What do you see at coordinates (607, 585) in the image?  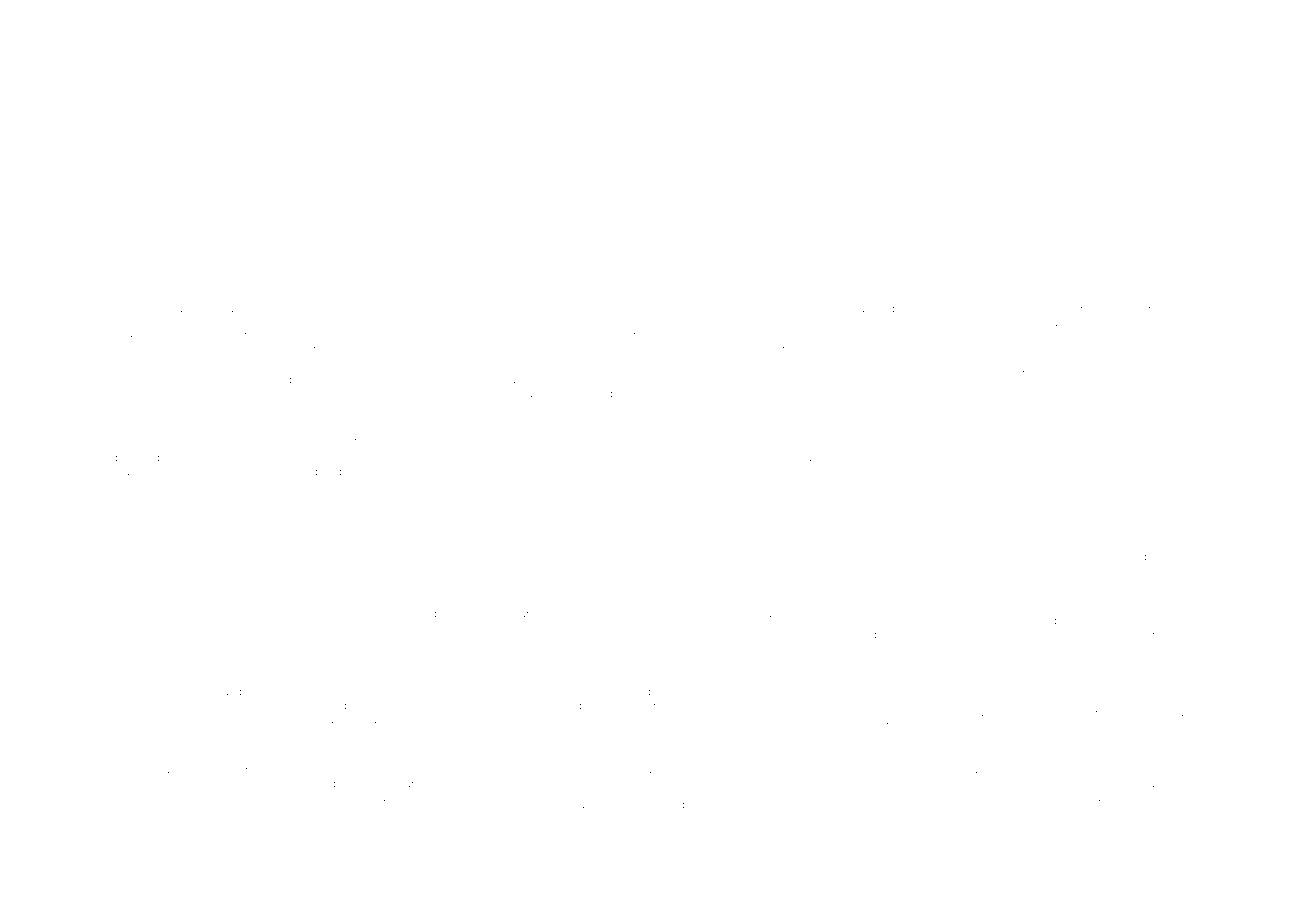 I see `Benoit` at bounding box center [607, 585].
